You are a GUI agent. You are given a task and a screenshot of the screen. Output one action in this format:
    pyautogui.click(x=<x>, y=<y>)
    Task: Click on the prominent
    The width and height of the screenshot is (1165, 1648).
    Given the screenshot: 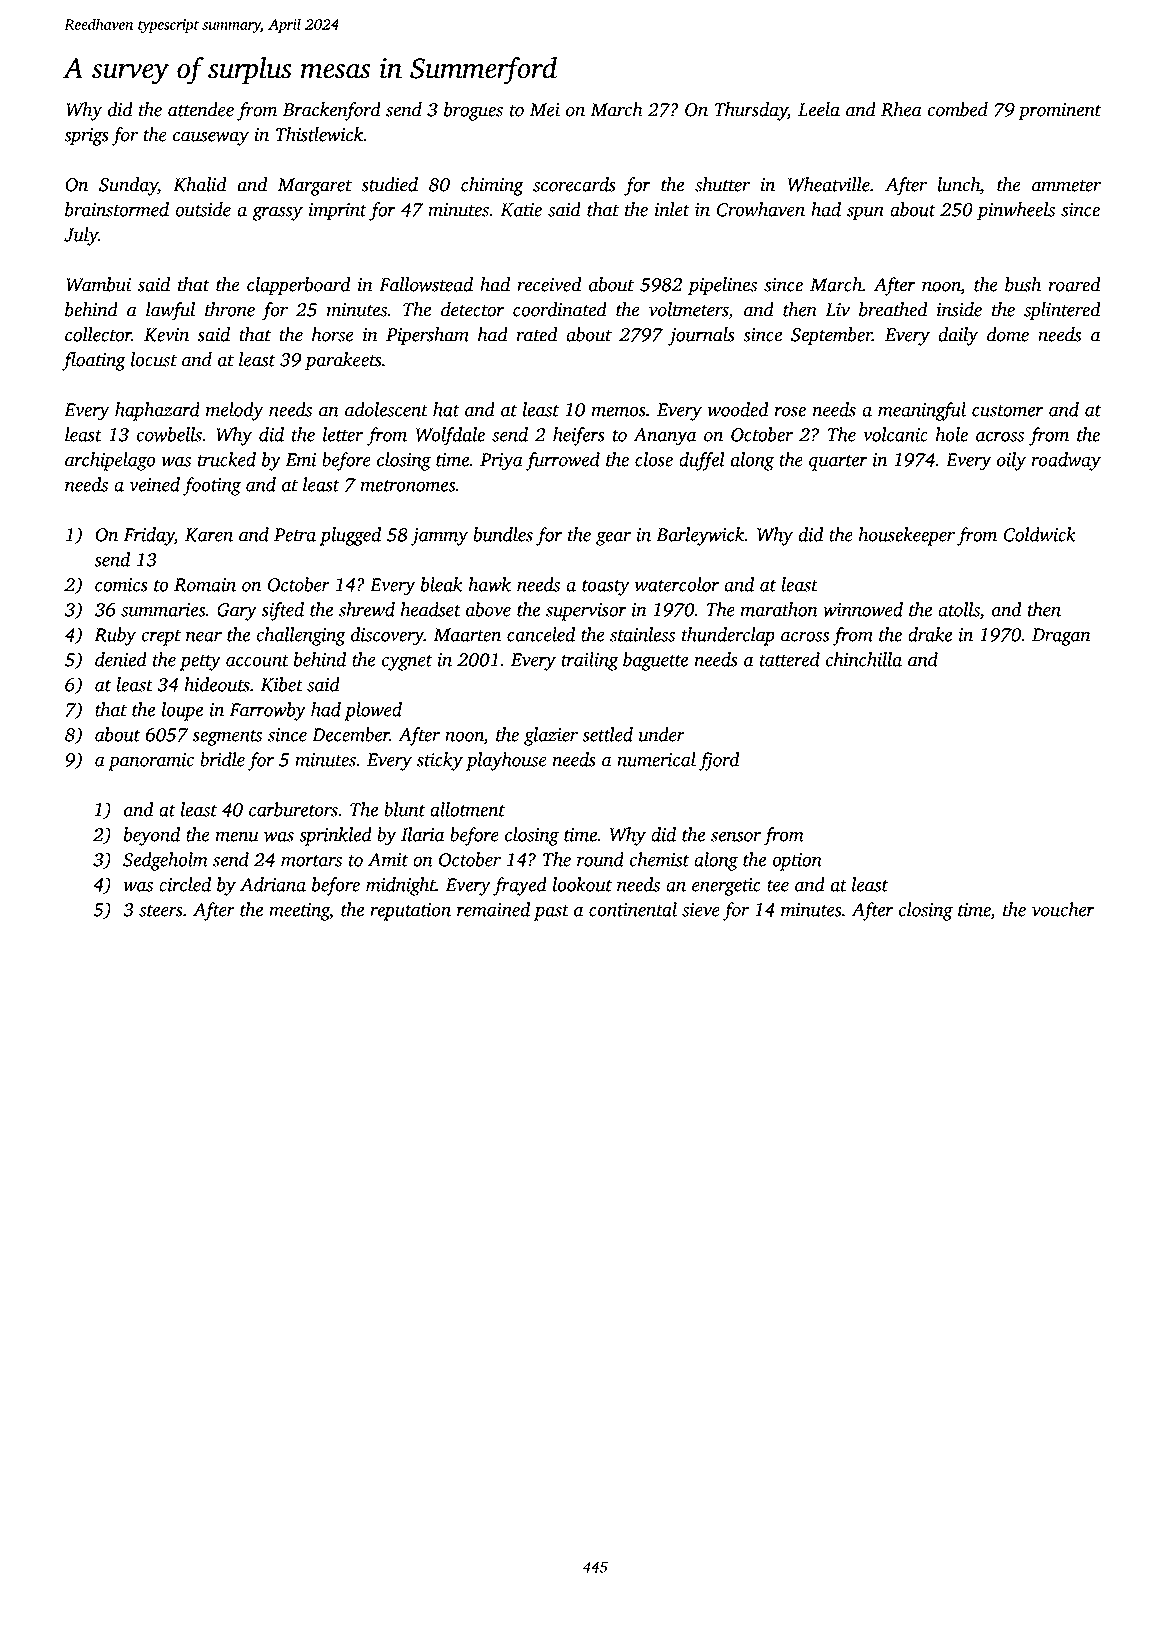 What is the action you would take?
    pyautogui.click(x=1059, y=112)
